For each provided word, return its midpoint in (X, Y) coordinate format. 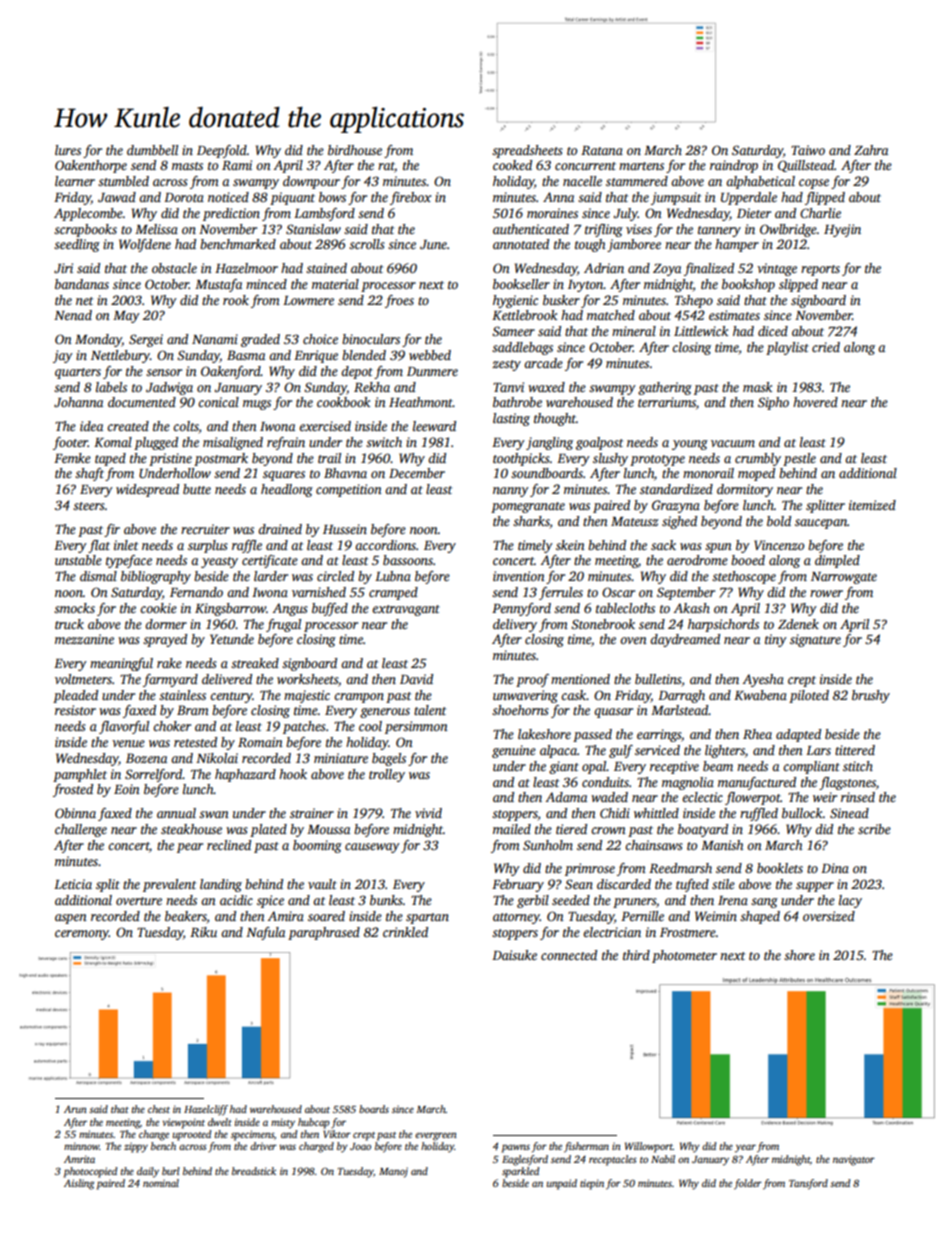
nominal (161, 1183)
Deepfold (222, 151)
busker (561, 300)
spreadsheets (527, 151)
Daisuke (514, 955)
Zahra (871, 150)
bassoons (408, 560)
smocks (74, 608)
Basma (246, 355)
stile (723, 884)
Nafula (265, 933)
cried (826, 347)
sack (663, 545)
